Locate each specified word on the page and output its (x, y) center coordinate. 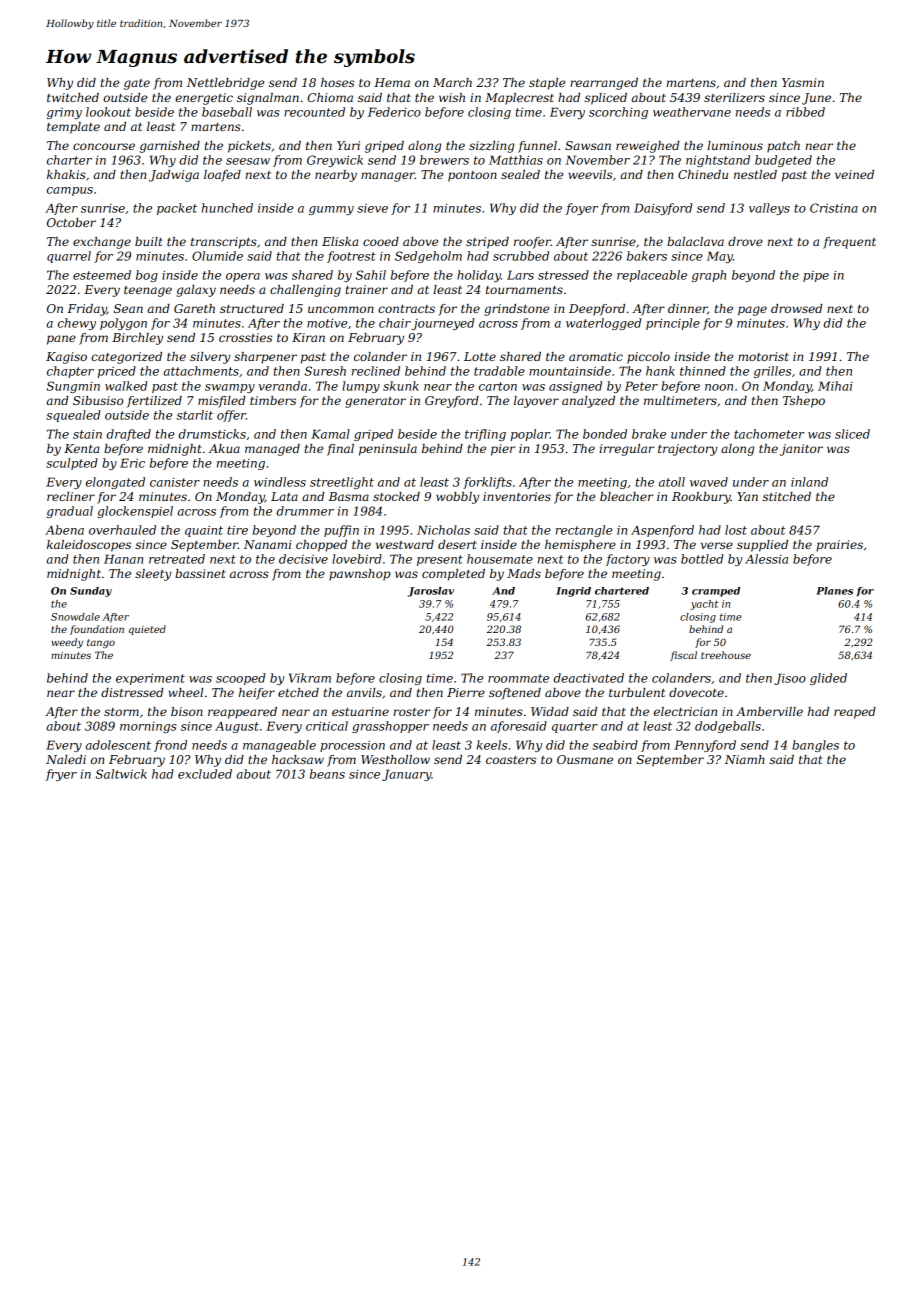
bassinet (200, 573)
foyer (582, 209)
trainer (367, 289)
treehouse (726, 655)
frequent (849, 243)
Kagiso (66, 358)
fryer (61, 775)
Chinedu (703, 174)
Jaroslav (430, 592)
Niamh (745, 759)
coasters (511, 760)
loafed (222, 176)
